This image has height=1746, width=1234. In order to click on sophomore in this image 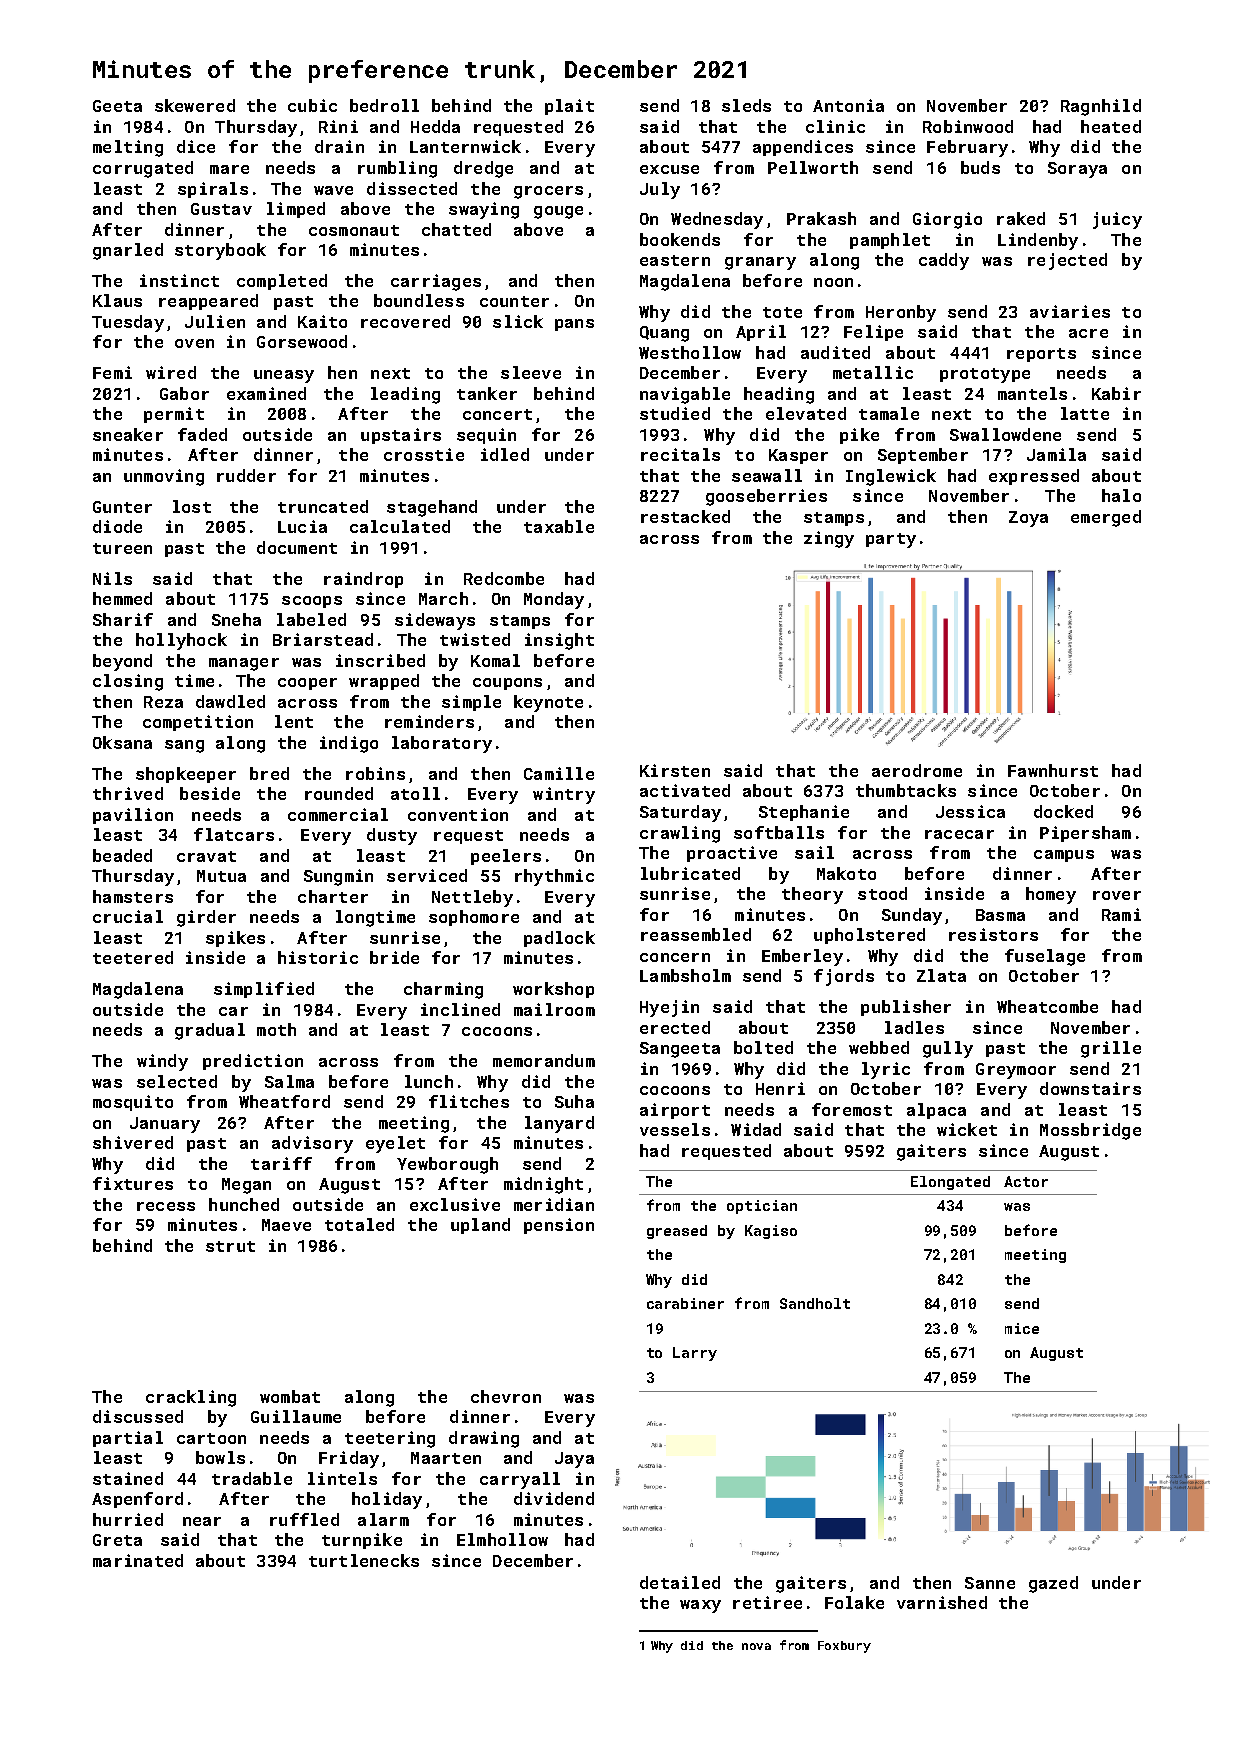, I will do `click(474, 918)`.
